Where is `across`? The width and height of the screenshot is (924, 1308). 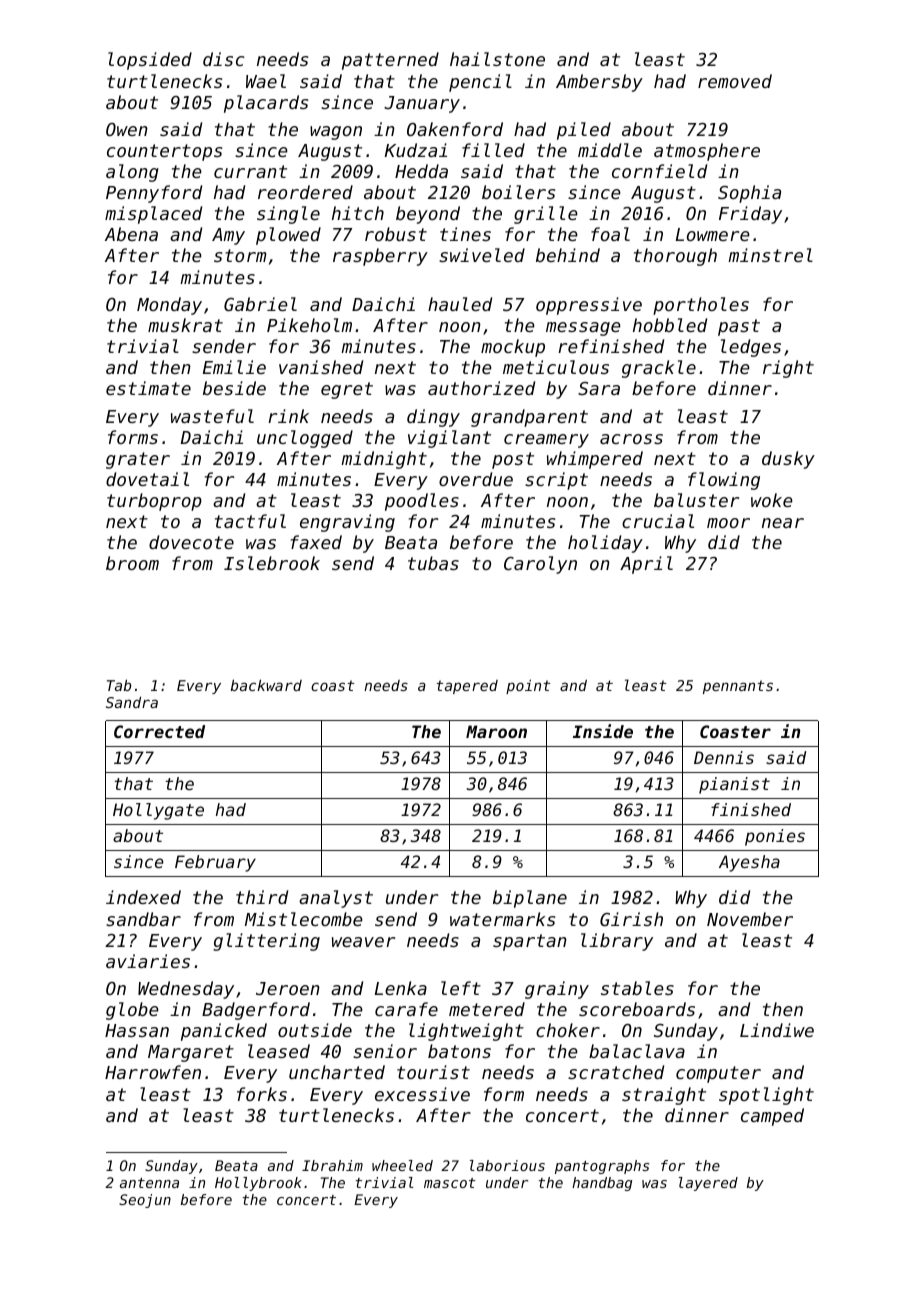 across is located at coordinates (631, 439).
